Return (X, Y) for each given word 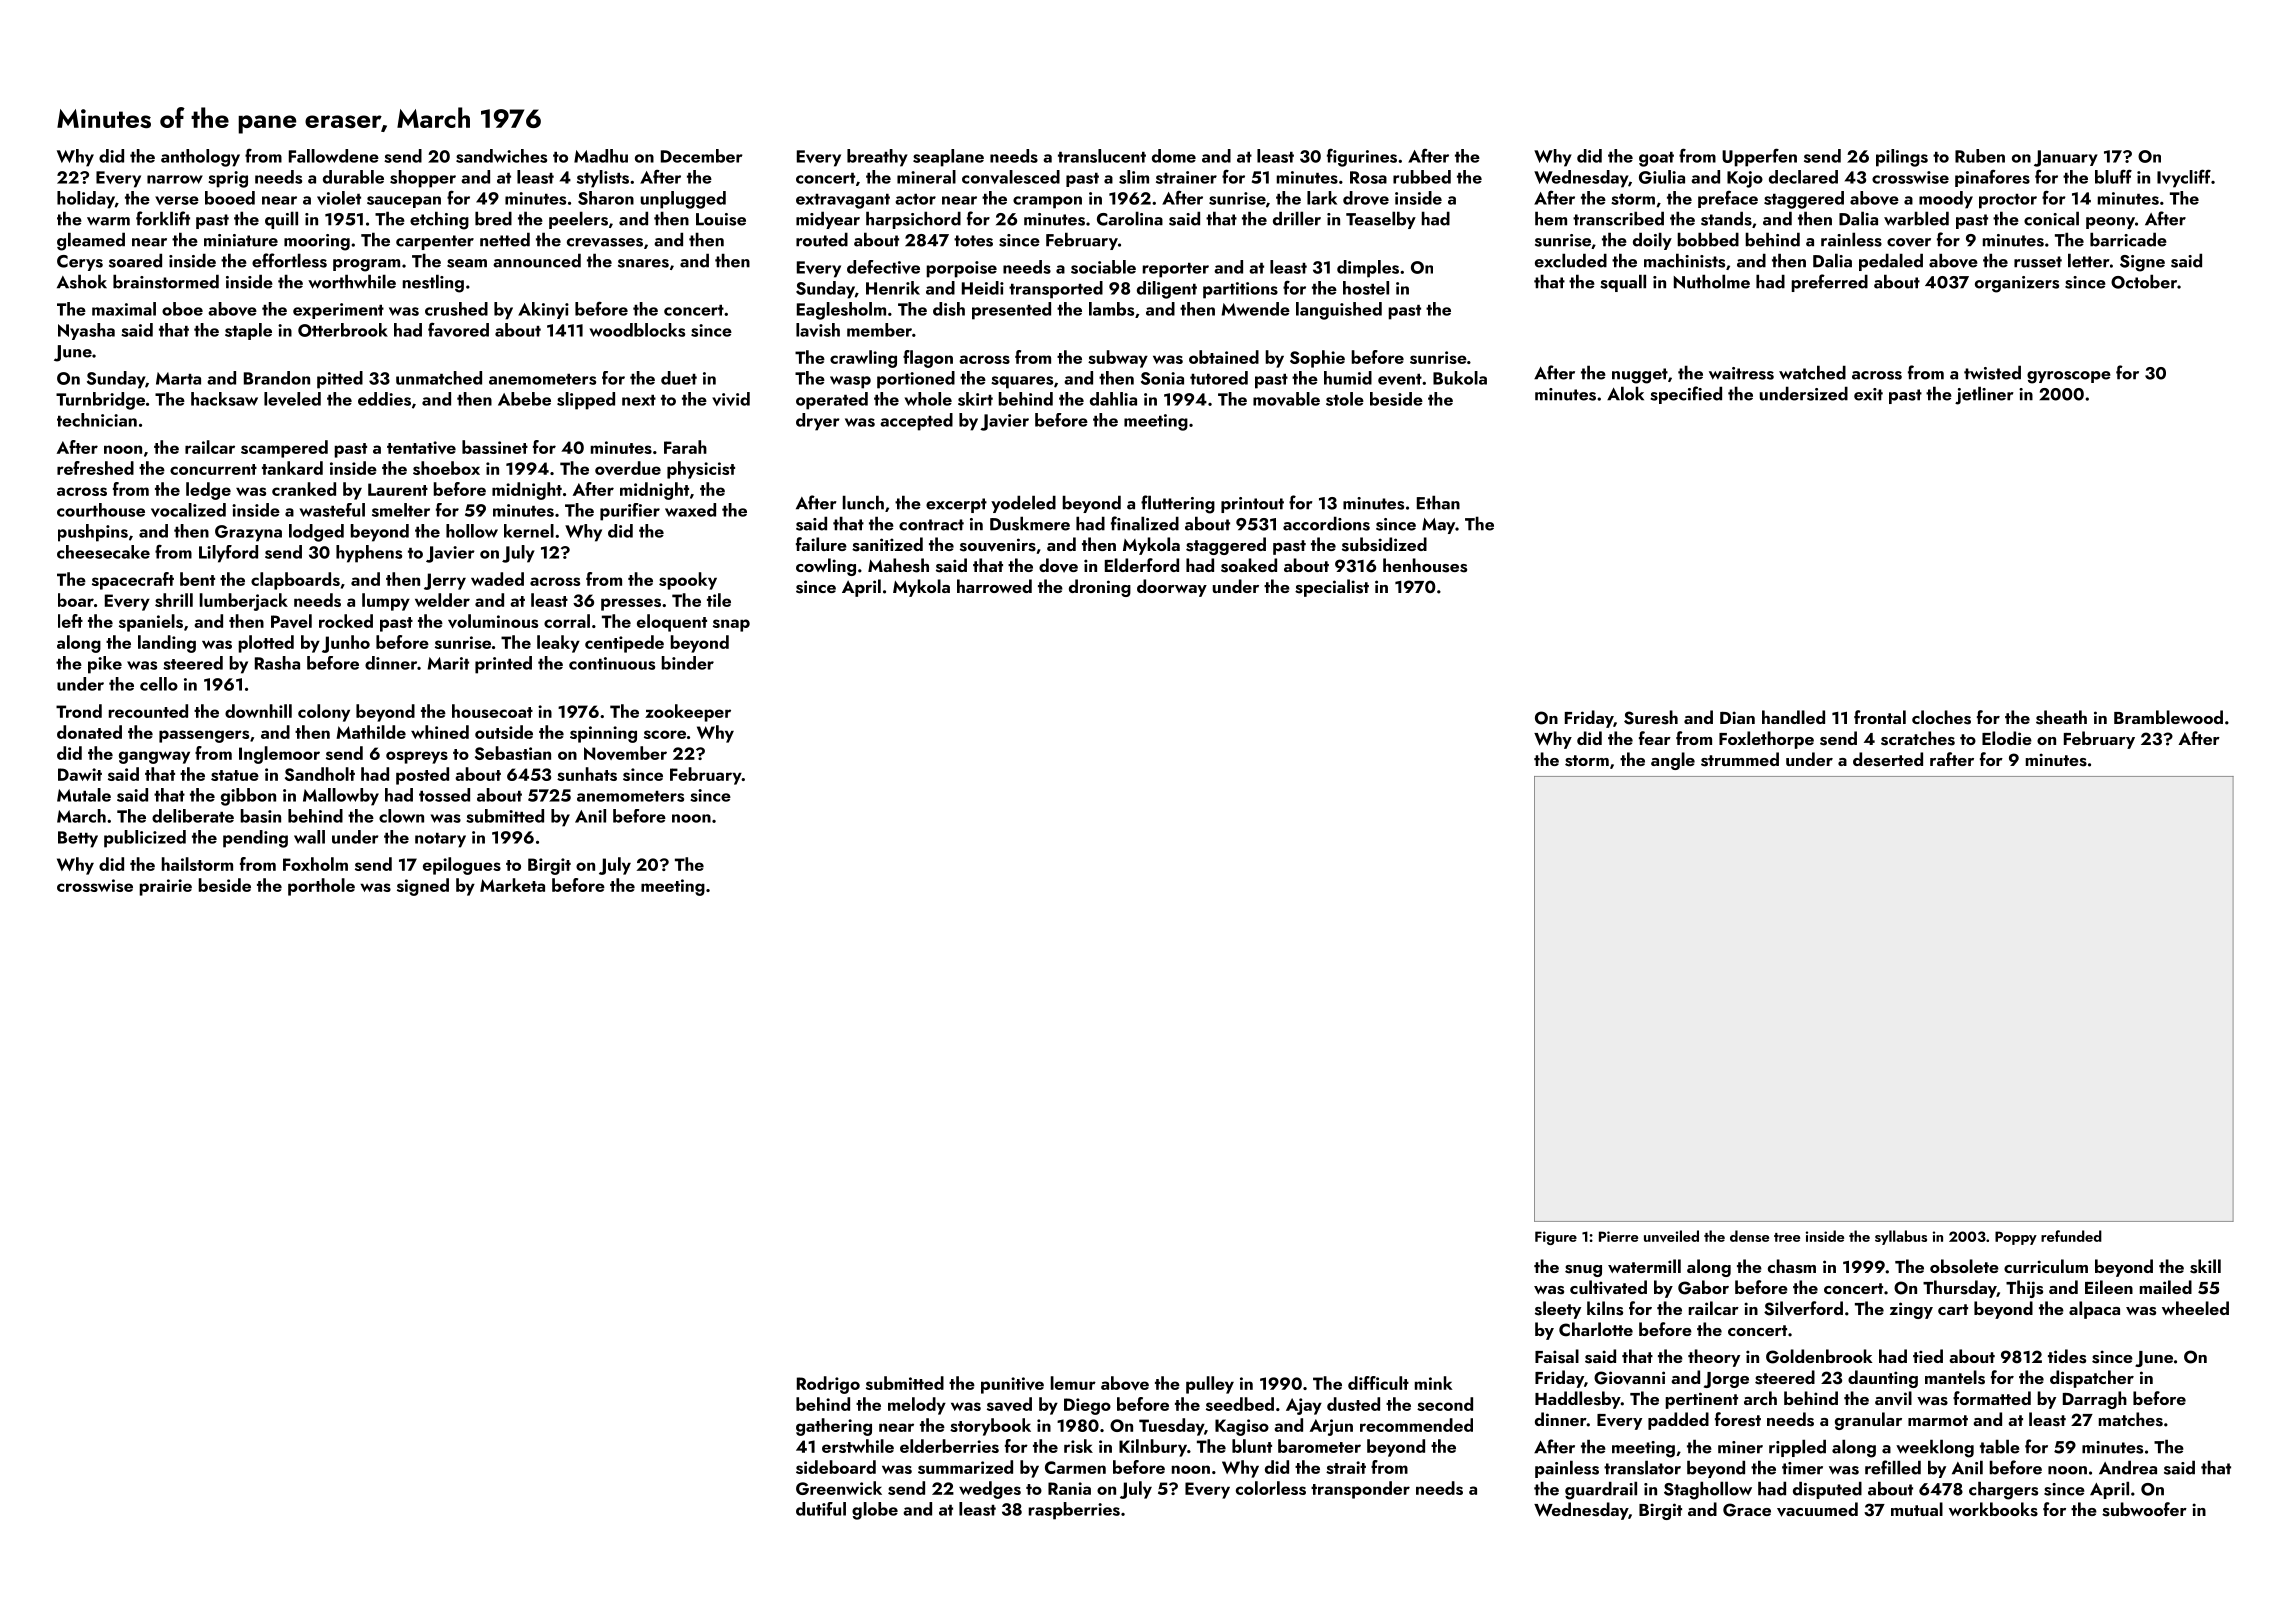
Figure (1556, 1238)
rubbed (1422, 177)
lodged (316, 533)
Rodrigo (828, 1385)
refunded (2071, 1236)
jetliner (1984, 395)
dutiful (821, 1509)
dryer (818, 422)
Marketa (512, 885)
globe (875, 1511)
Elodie (2007, 738)
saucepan (404, 202)
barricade (2128, 239)
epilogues (462, 866)
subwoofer (2144, 1509)
